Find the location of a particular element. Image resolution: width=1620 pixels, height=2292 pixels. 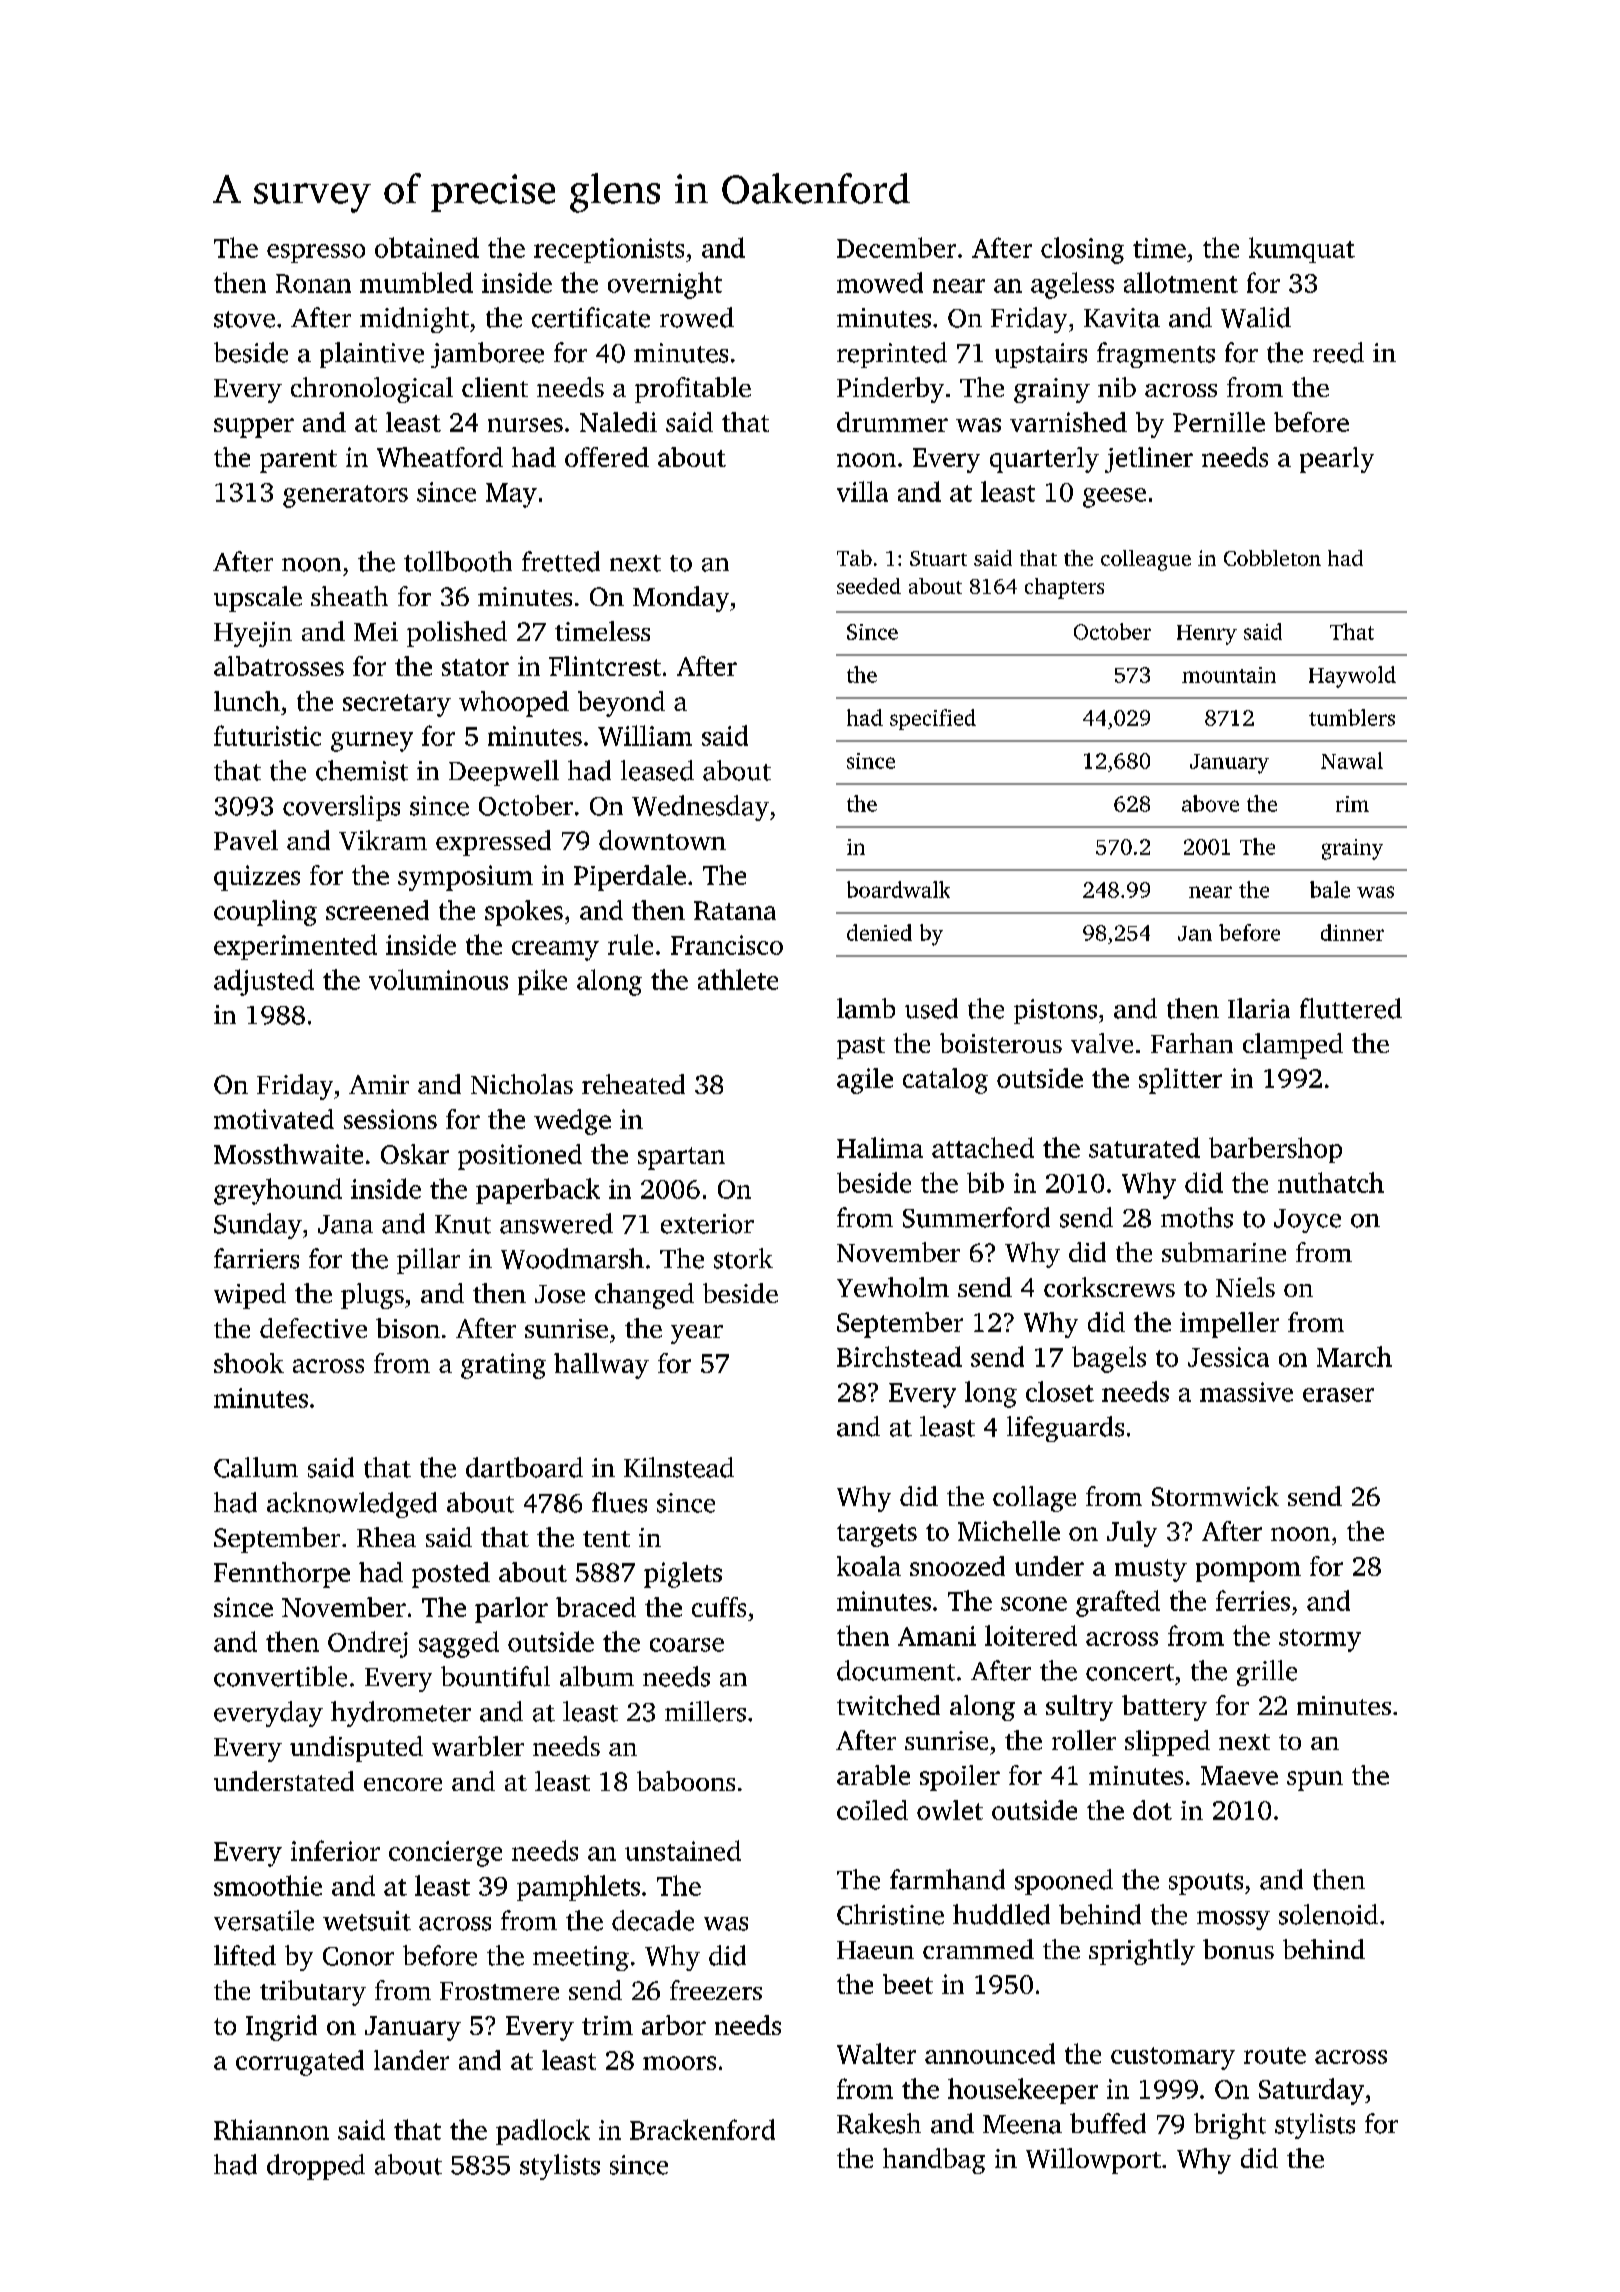

Haywold is located at coordinates (1352, 677).
